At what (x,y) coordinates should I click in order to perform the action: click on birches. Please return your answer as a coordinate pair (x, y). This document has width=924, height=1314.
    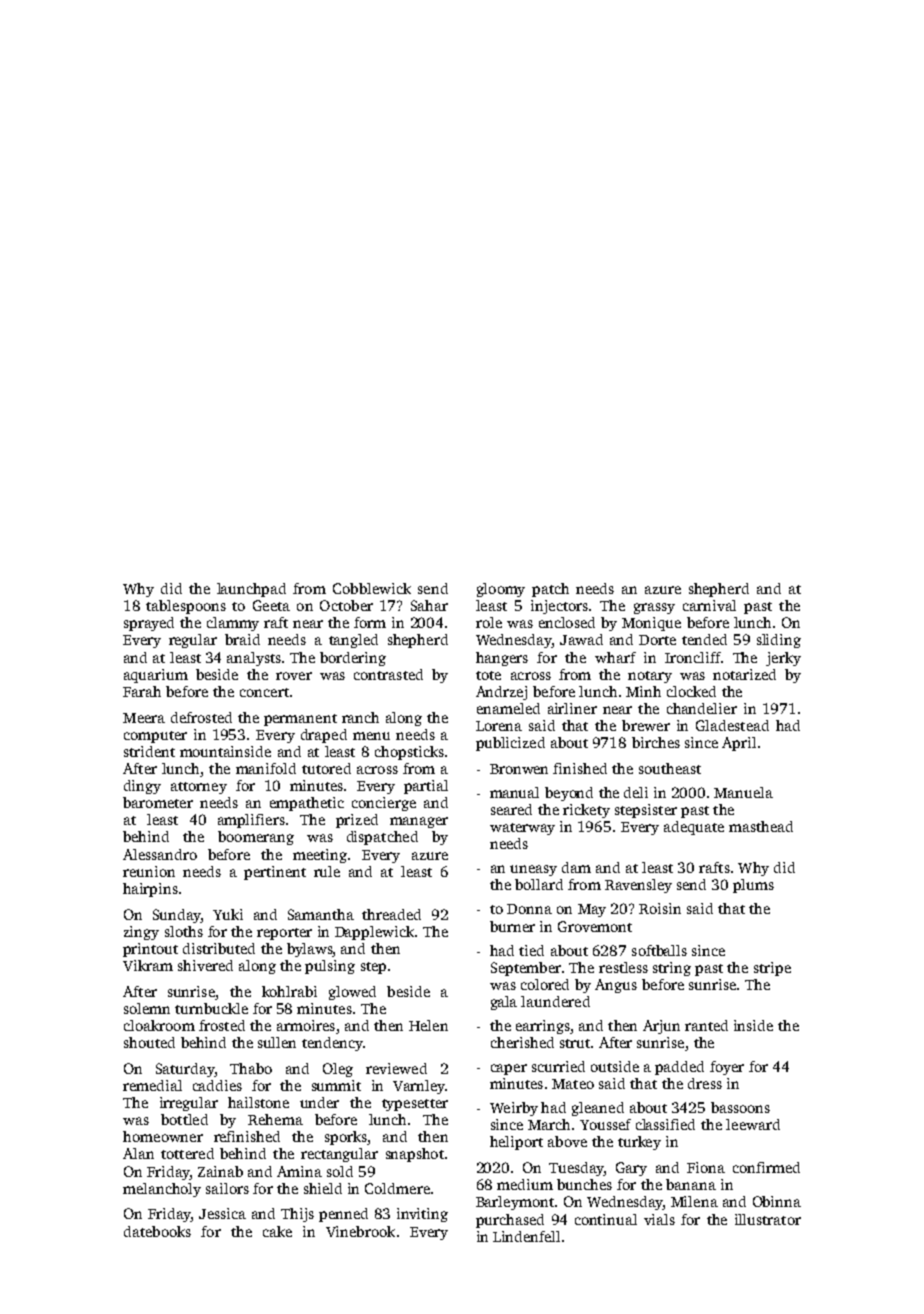
    Looking at the image, I should click on (656, 742).
